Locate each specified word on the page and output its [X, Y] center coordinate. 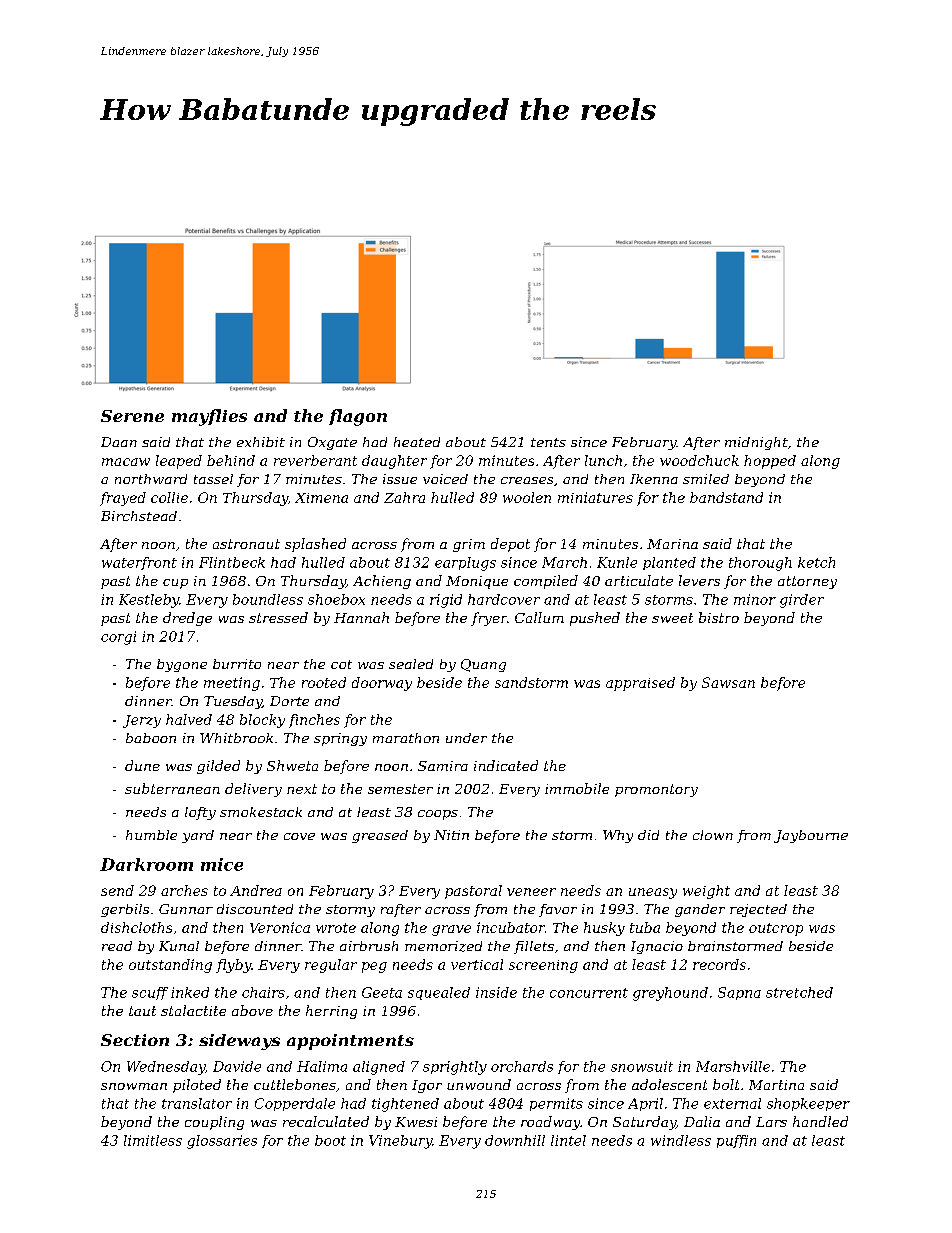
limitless [153, 1140]
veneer [531, 892]
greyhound [670, 994]
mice [222, 864]
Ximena [321, 498]
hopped [770, 462]
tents [548, 442]
